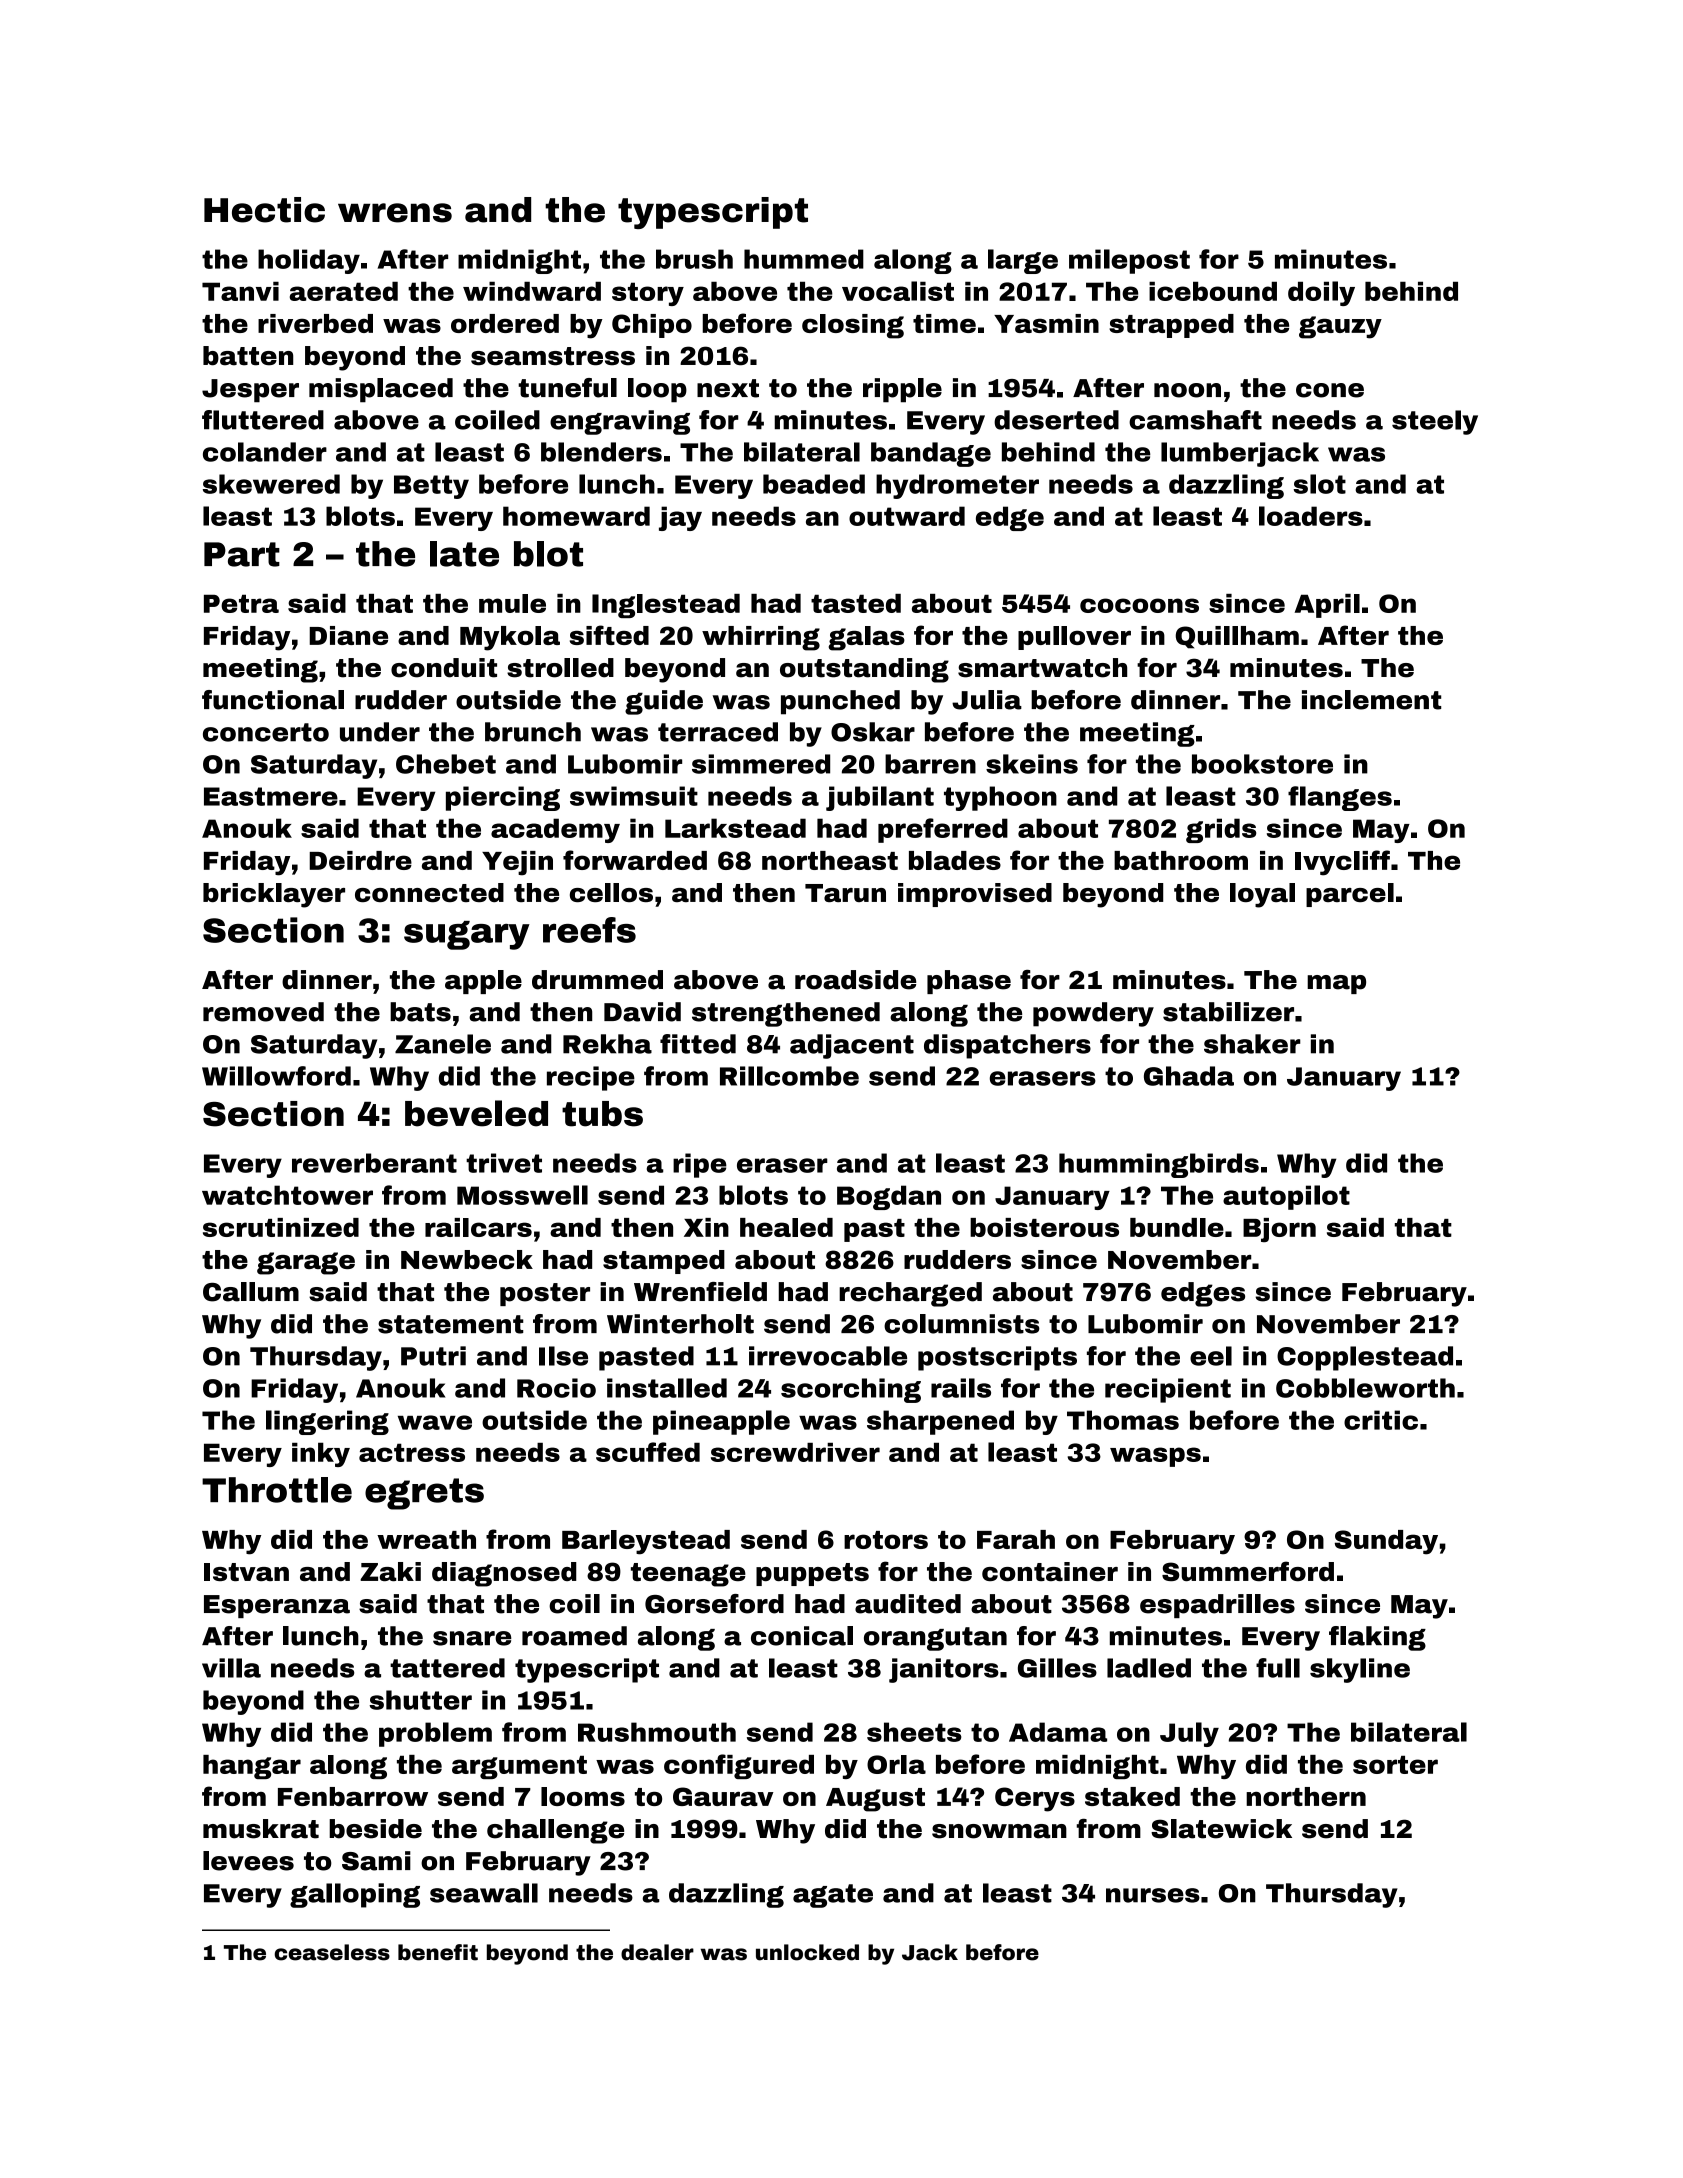 The image size is (1683, 2178). I want to click on wrens, so click(395, 213).
